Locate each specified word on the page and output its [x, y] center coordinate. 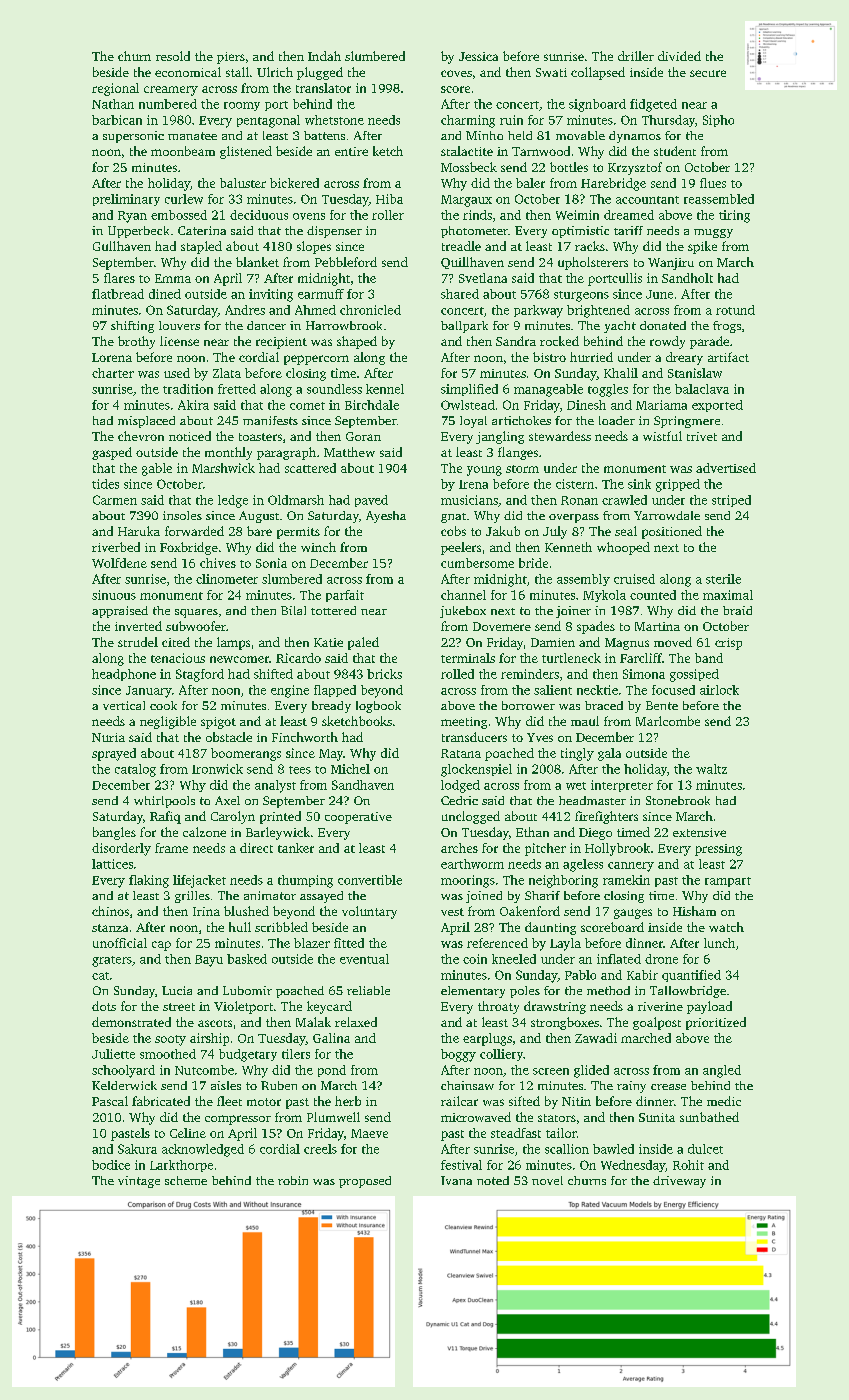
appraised [120, 612]
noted [493, 1180]
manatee [192, 136]
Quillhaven [472, 263]
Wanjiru [671, 264]
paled [363, 643]
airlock [719, 690]
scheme [186, 1180]
